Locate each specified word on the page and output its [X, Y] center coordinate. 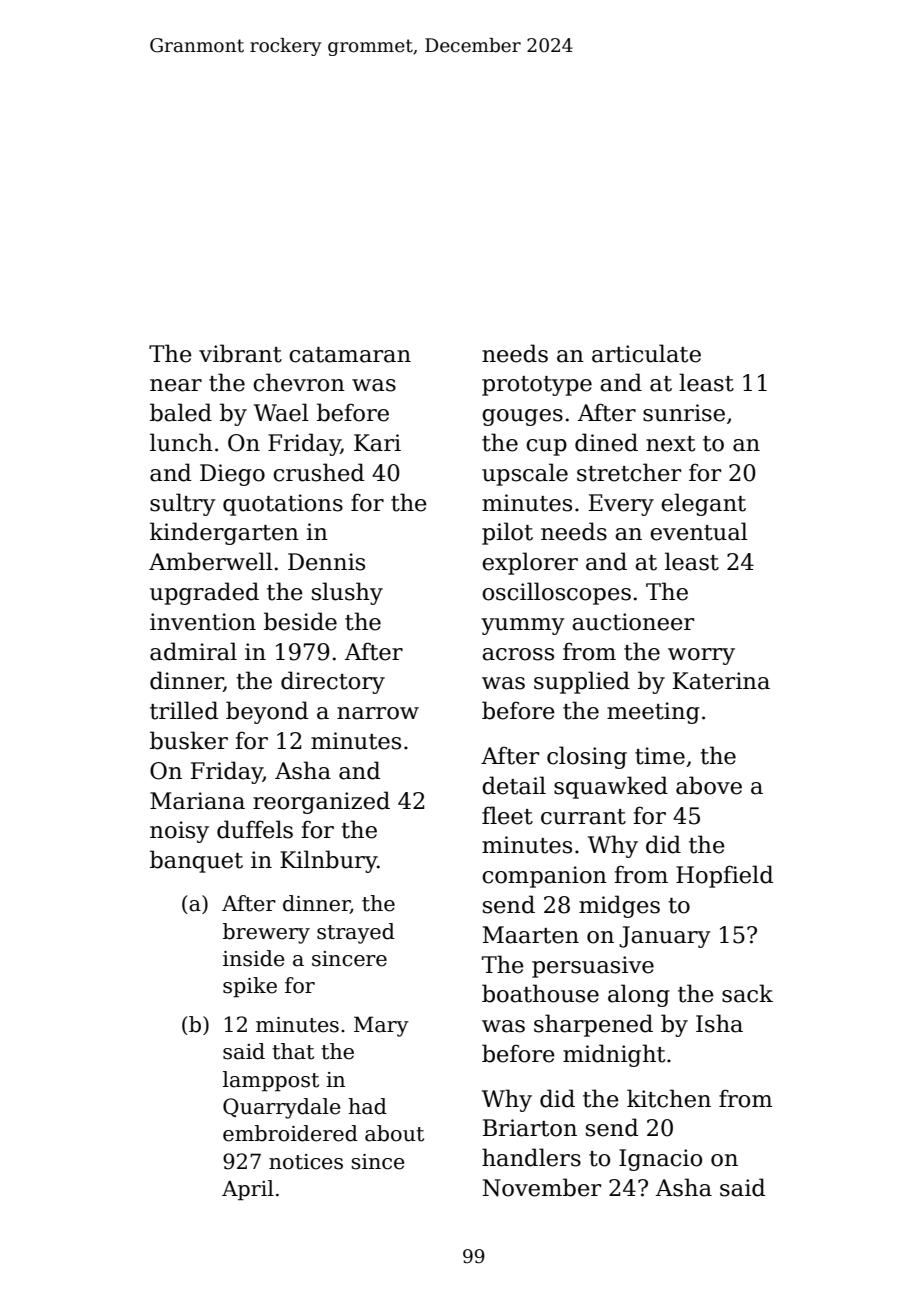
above [709, 785]
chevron [299, 382]
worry [701, 656]
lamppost [271, 1081]
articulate [646, 353]
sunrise [684, 413]
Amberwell [211, 561]
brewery [266, 933]
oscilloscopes [556, 593]
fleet [507, 815]
